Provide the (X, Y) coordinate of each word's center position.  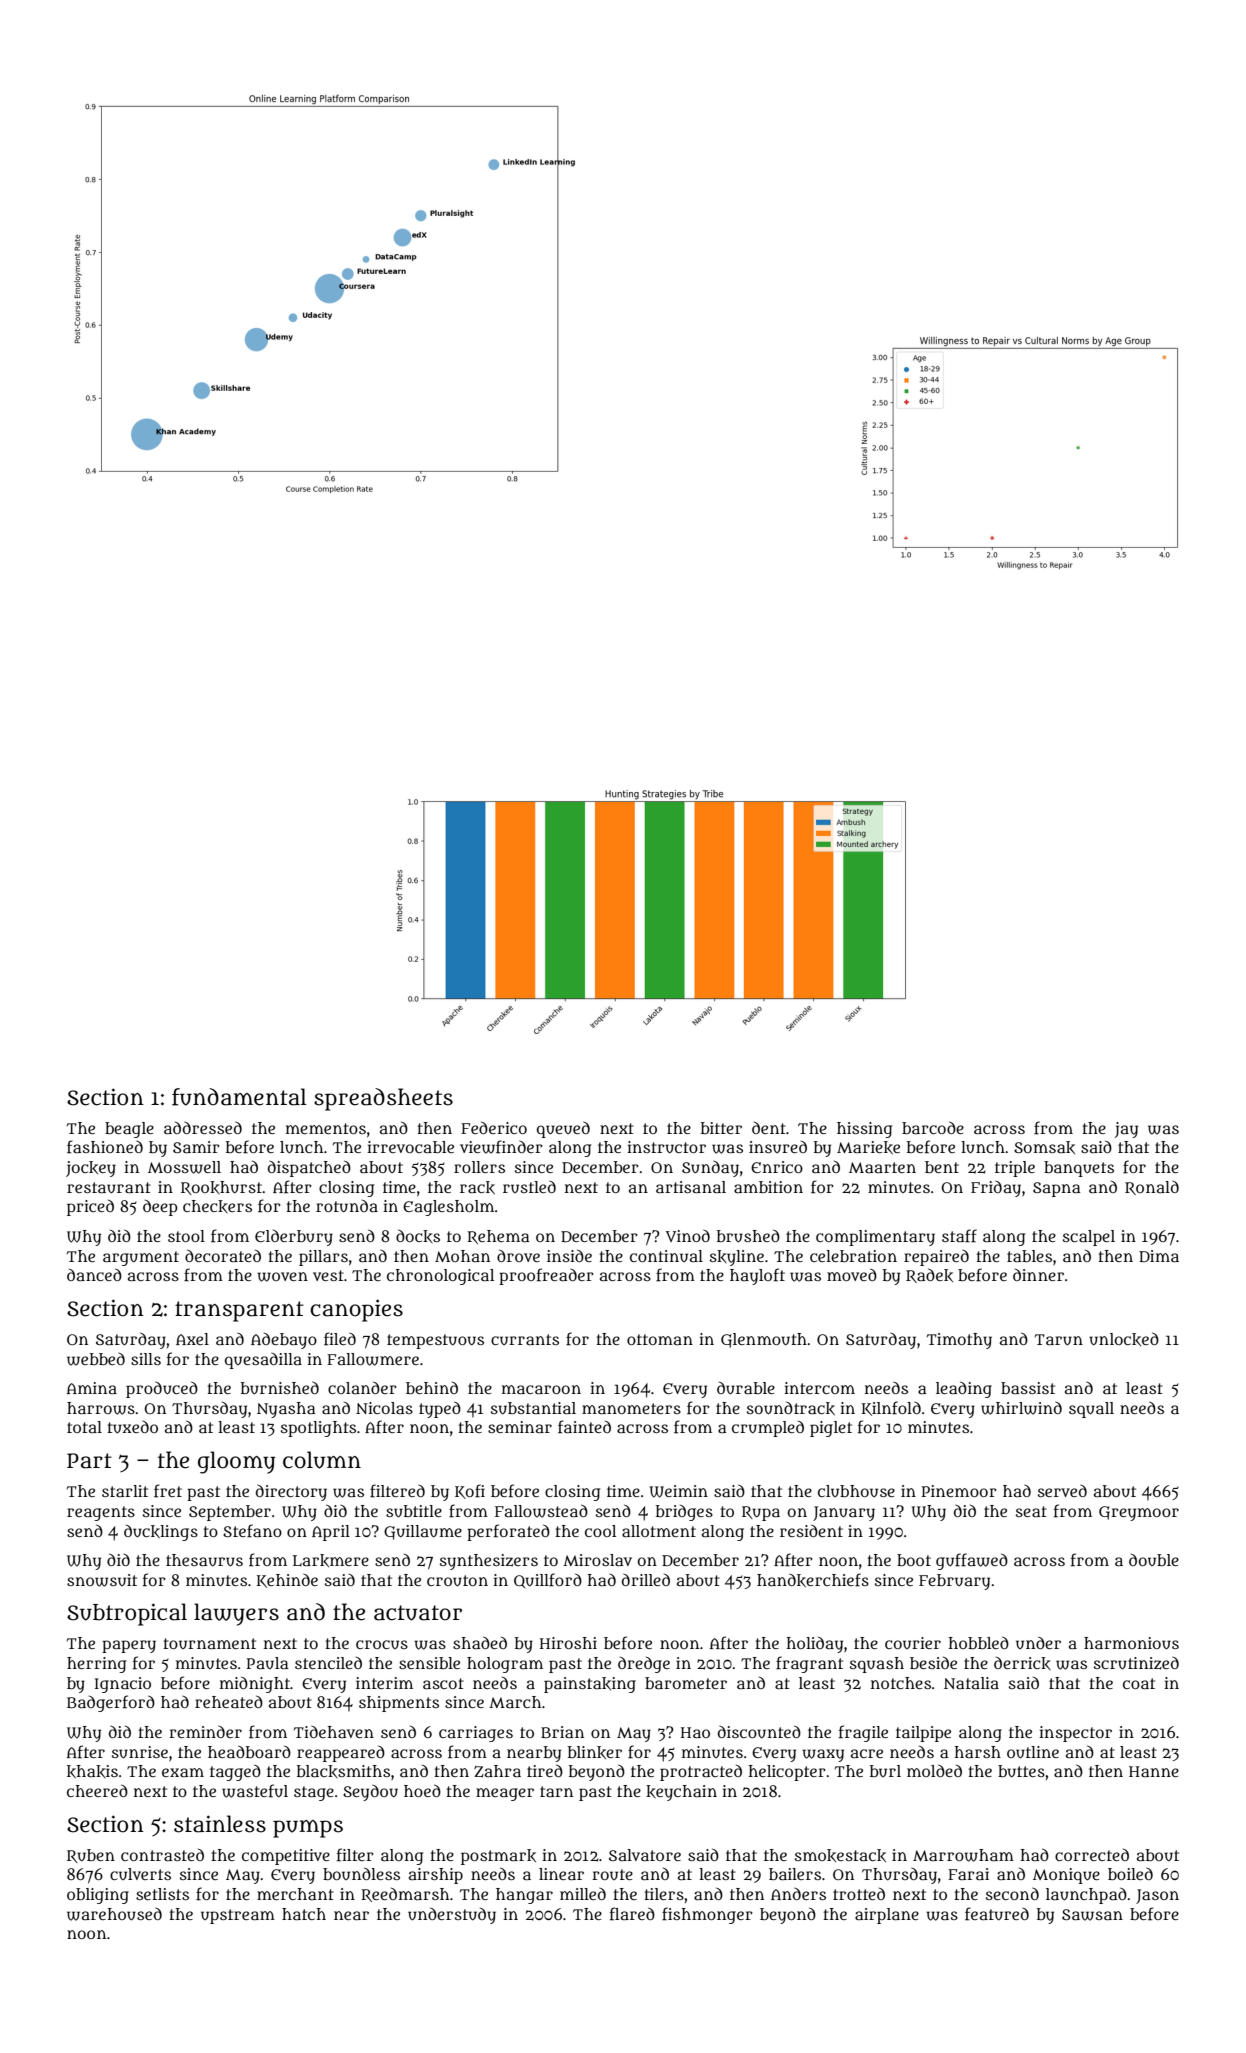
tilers (664, 1894)
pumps (308, 1829)
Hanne (1154, 1771)
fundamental (239, 1097)
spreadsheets (383, 1099)
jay (1126, 1130)
